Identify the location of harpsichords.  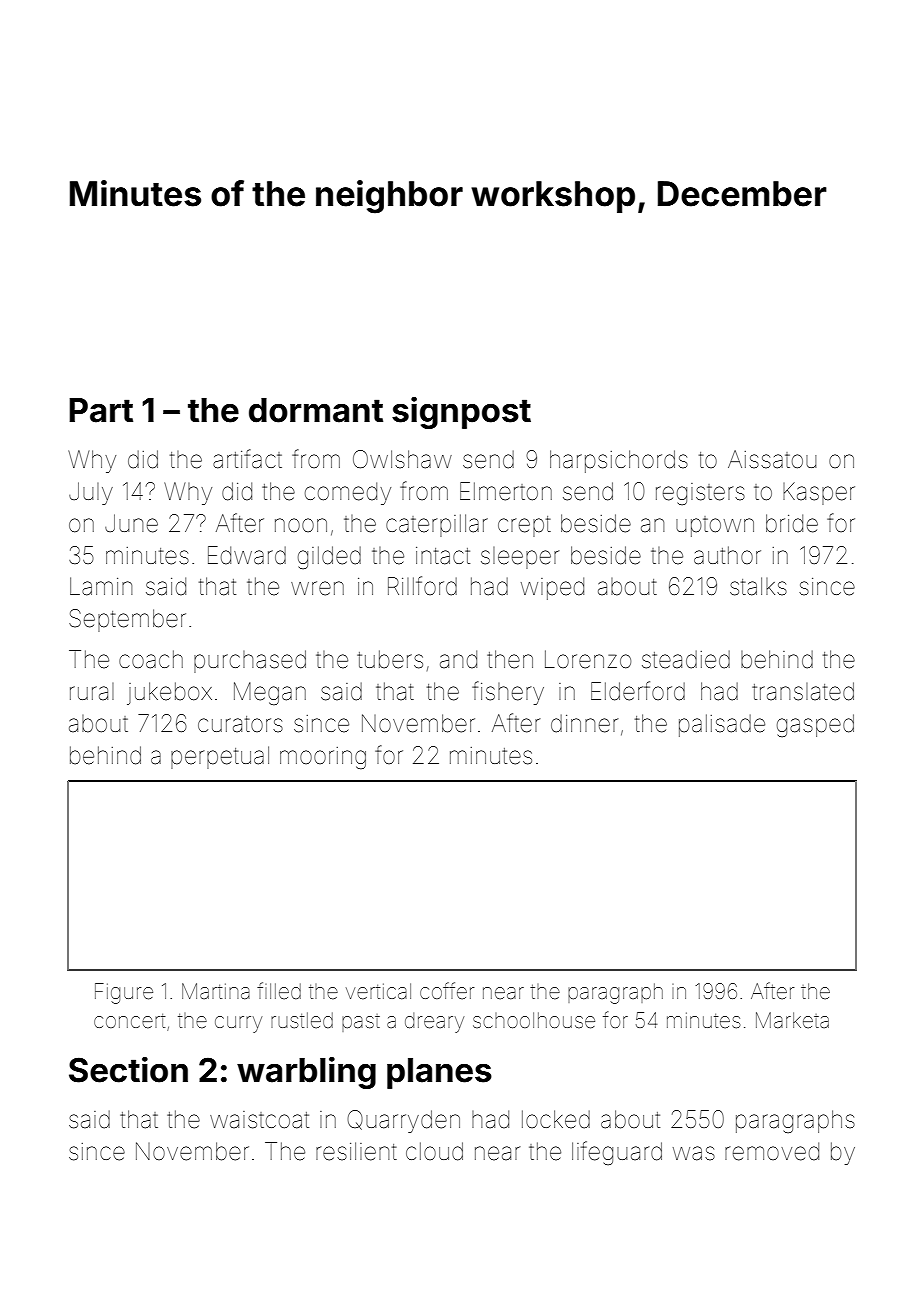
(619, 461).
